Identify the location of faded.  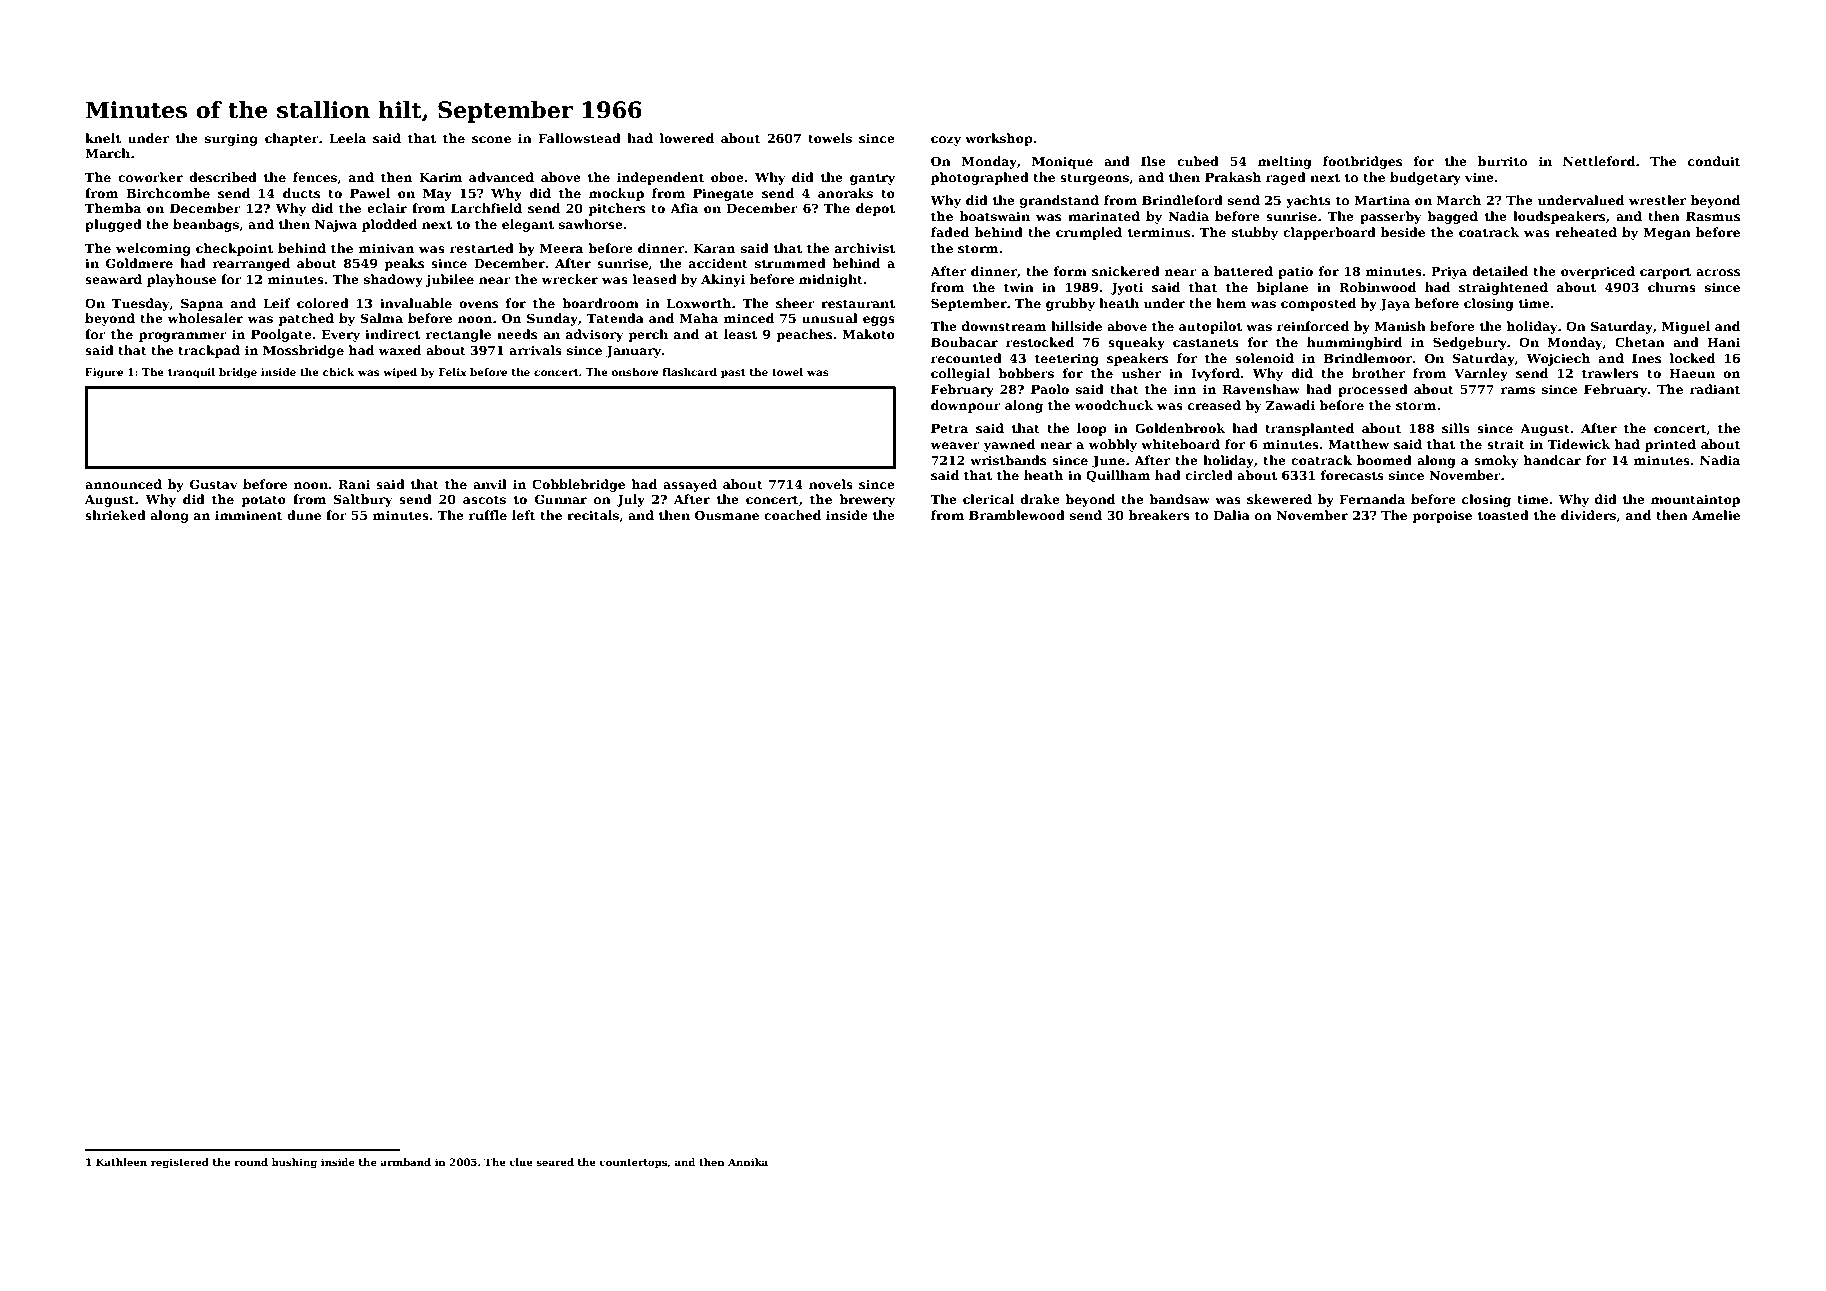
(950, 232).
